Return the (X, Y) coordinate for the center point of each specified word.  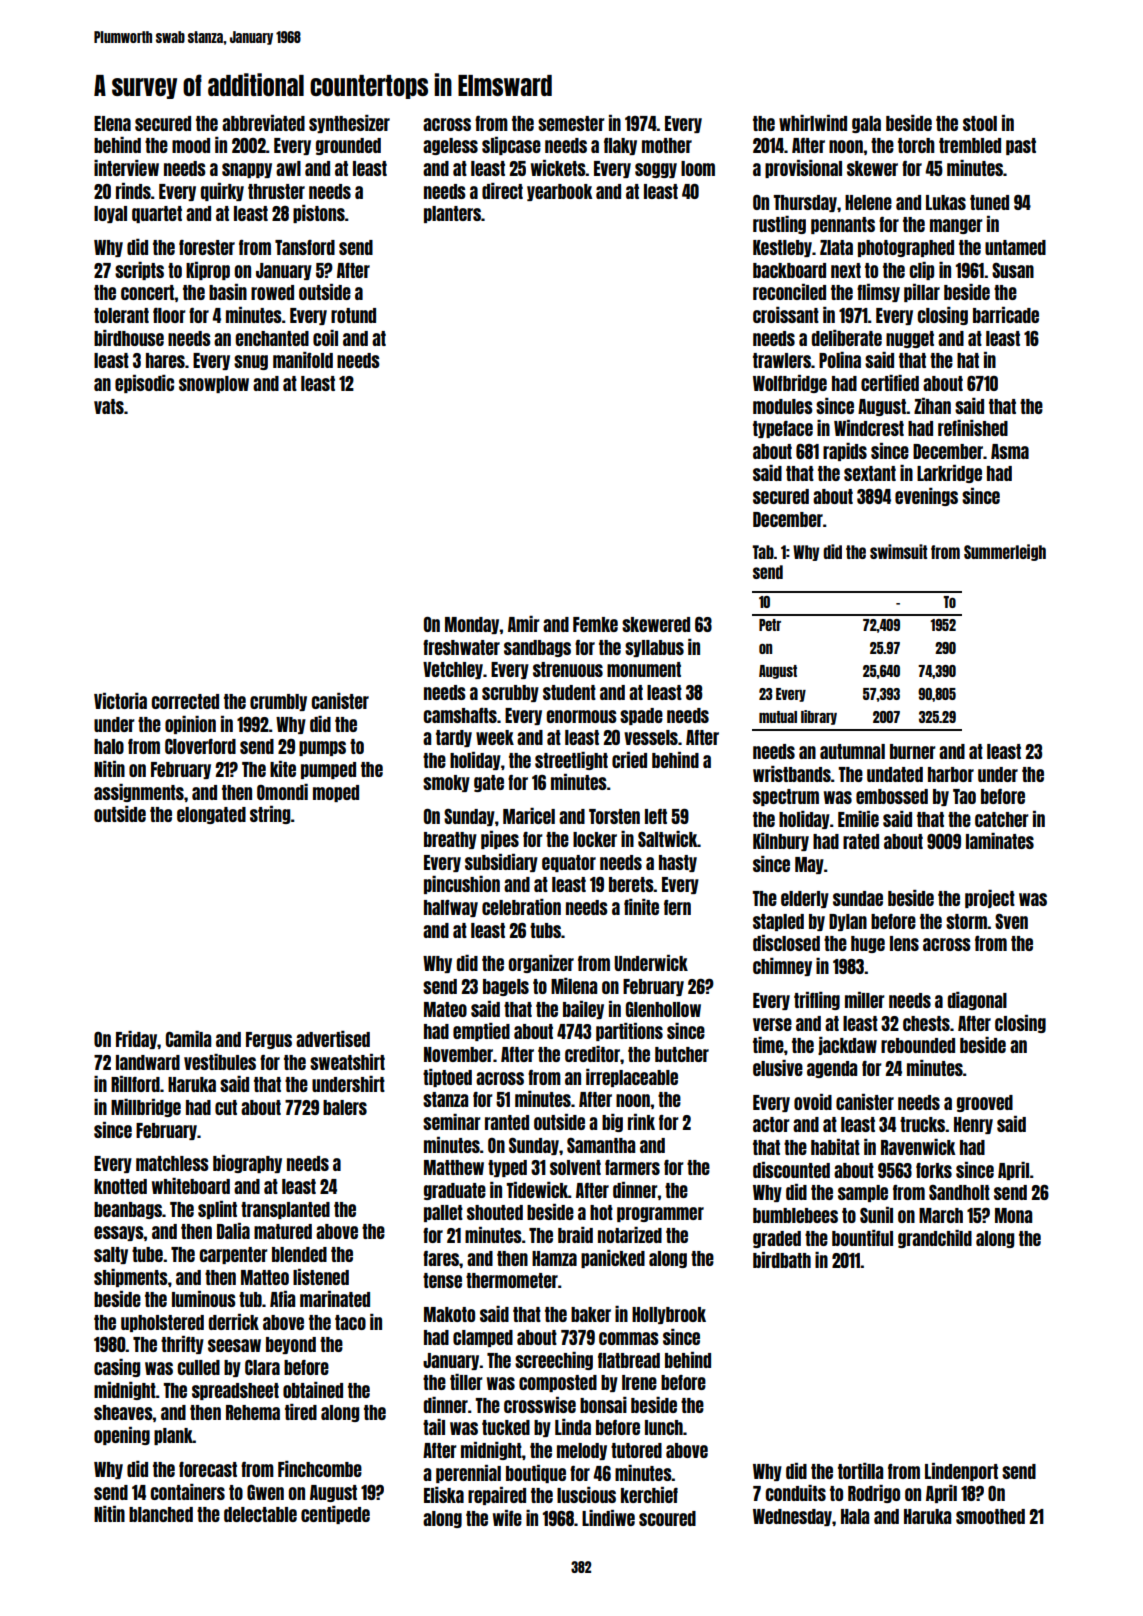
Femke (595, 624)
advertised (333, 1039)
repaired (497, 1496)
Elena (112, 123)
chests (926, 1023)
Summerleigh (1005, 552)
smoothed (990, 1516)
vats (109, 406)
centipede (335, 1515)
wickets (558, 168)
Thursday (805, 203)
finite (641, 907)
